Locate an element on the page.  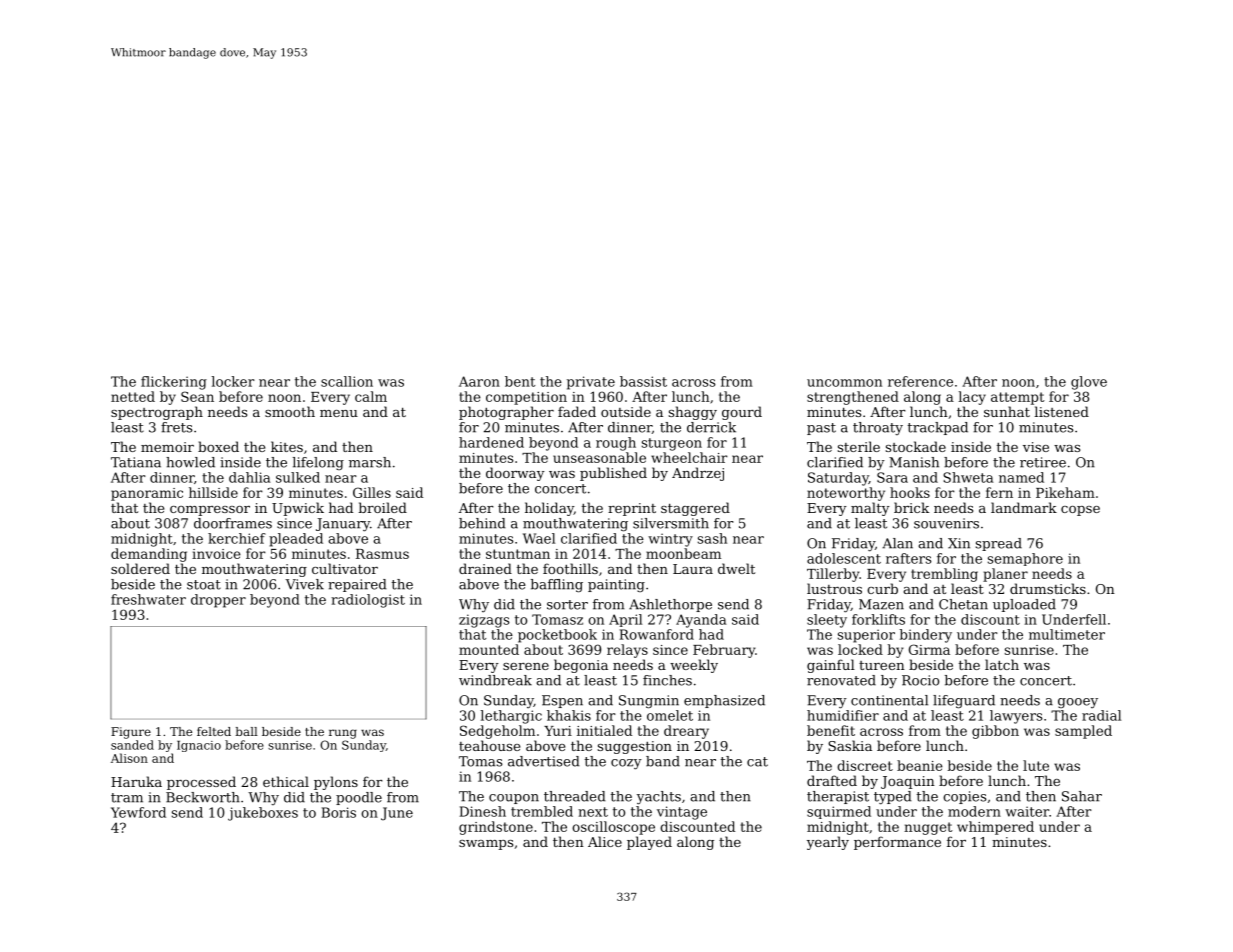
swamps is located at coordinates (486, 845).
